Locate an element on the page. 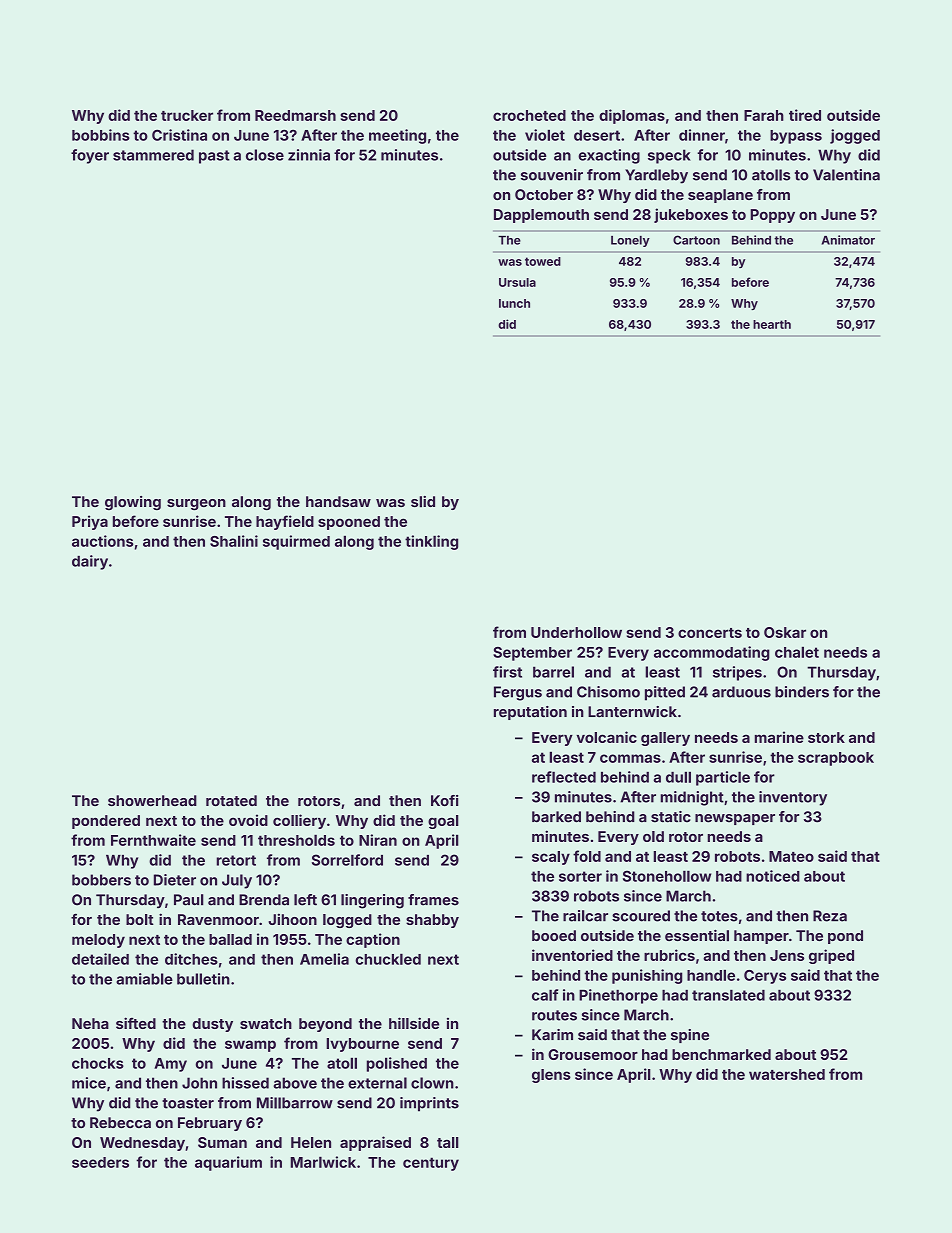 Image resolution: width=952 pixels, height=1233 pixels. appraised is located at coordinates (375, 1143).
